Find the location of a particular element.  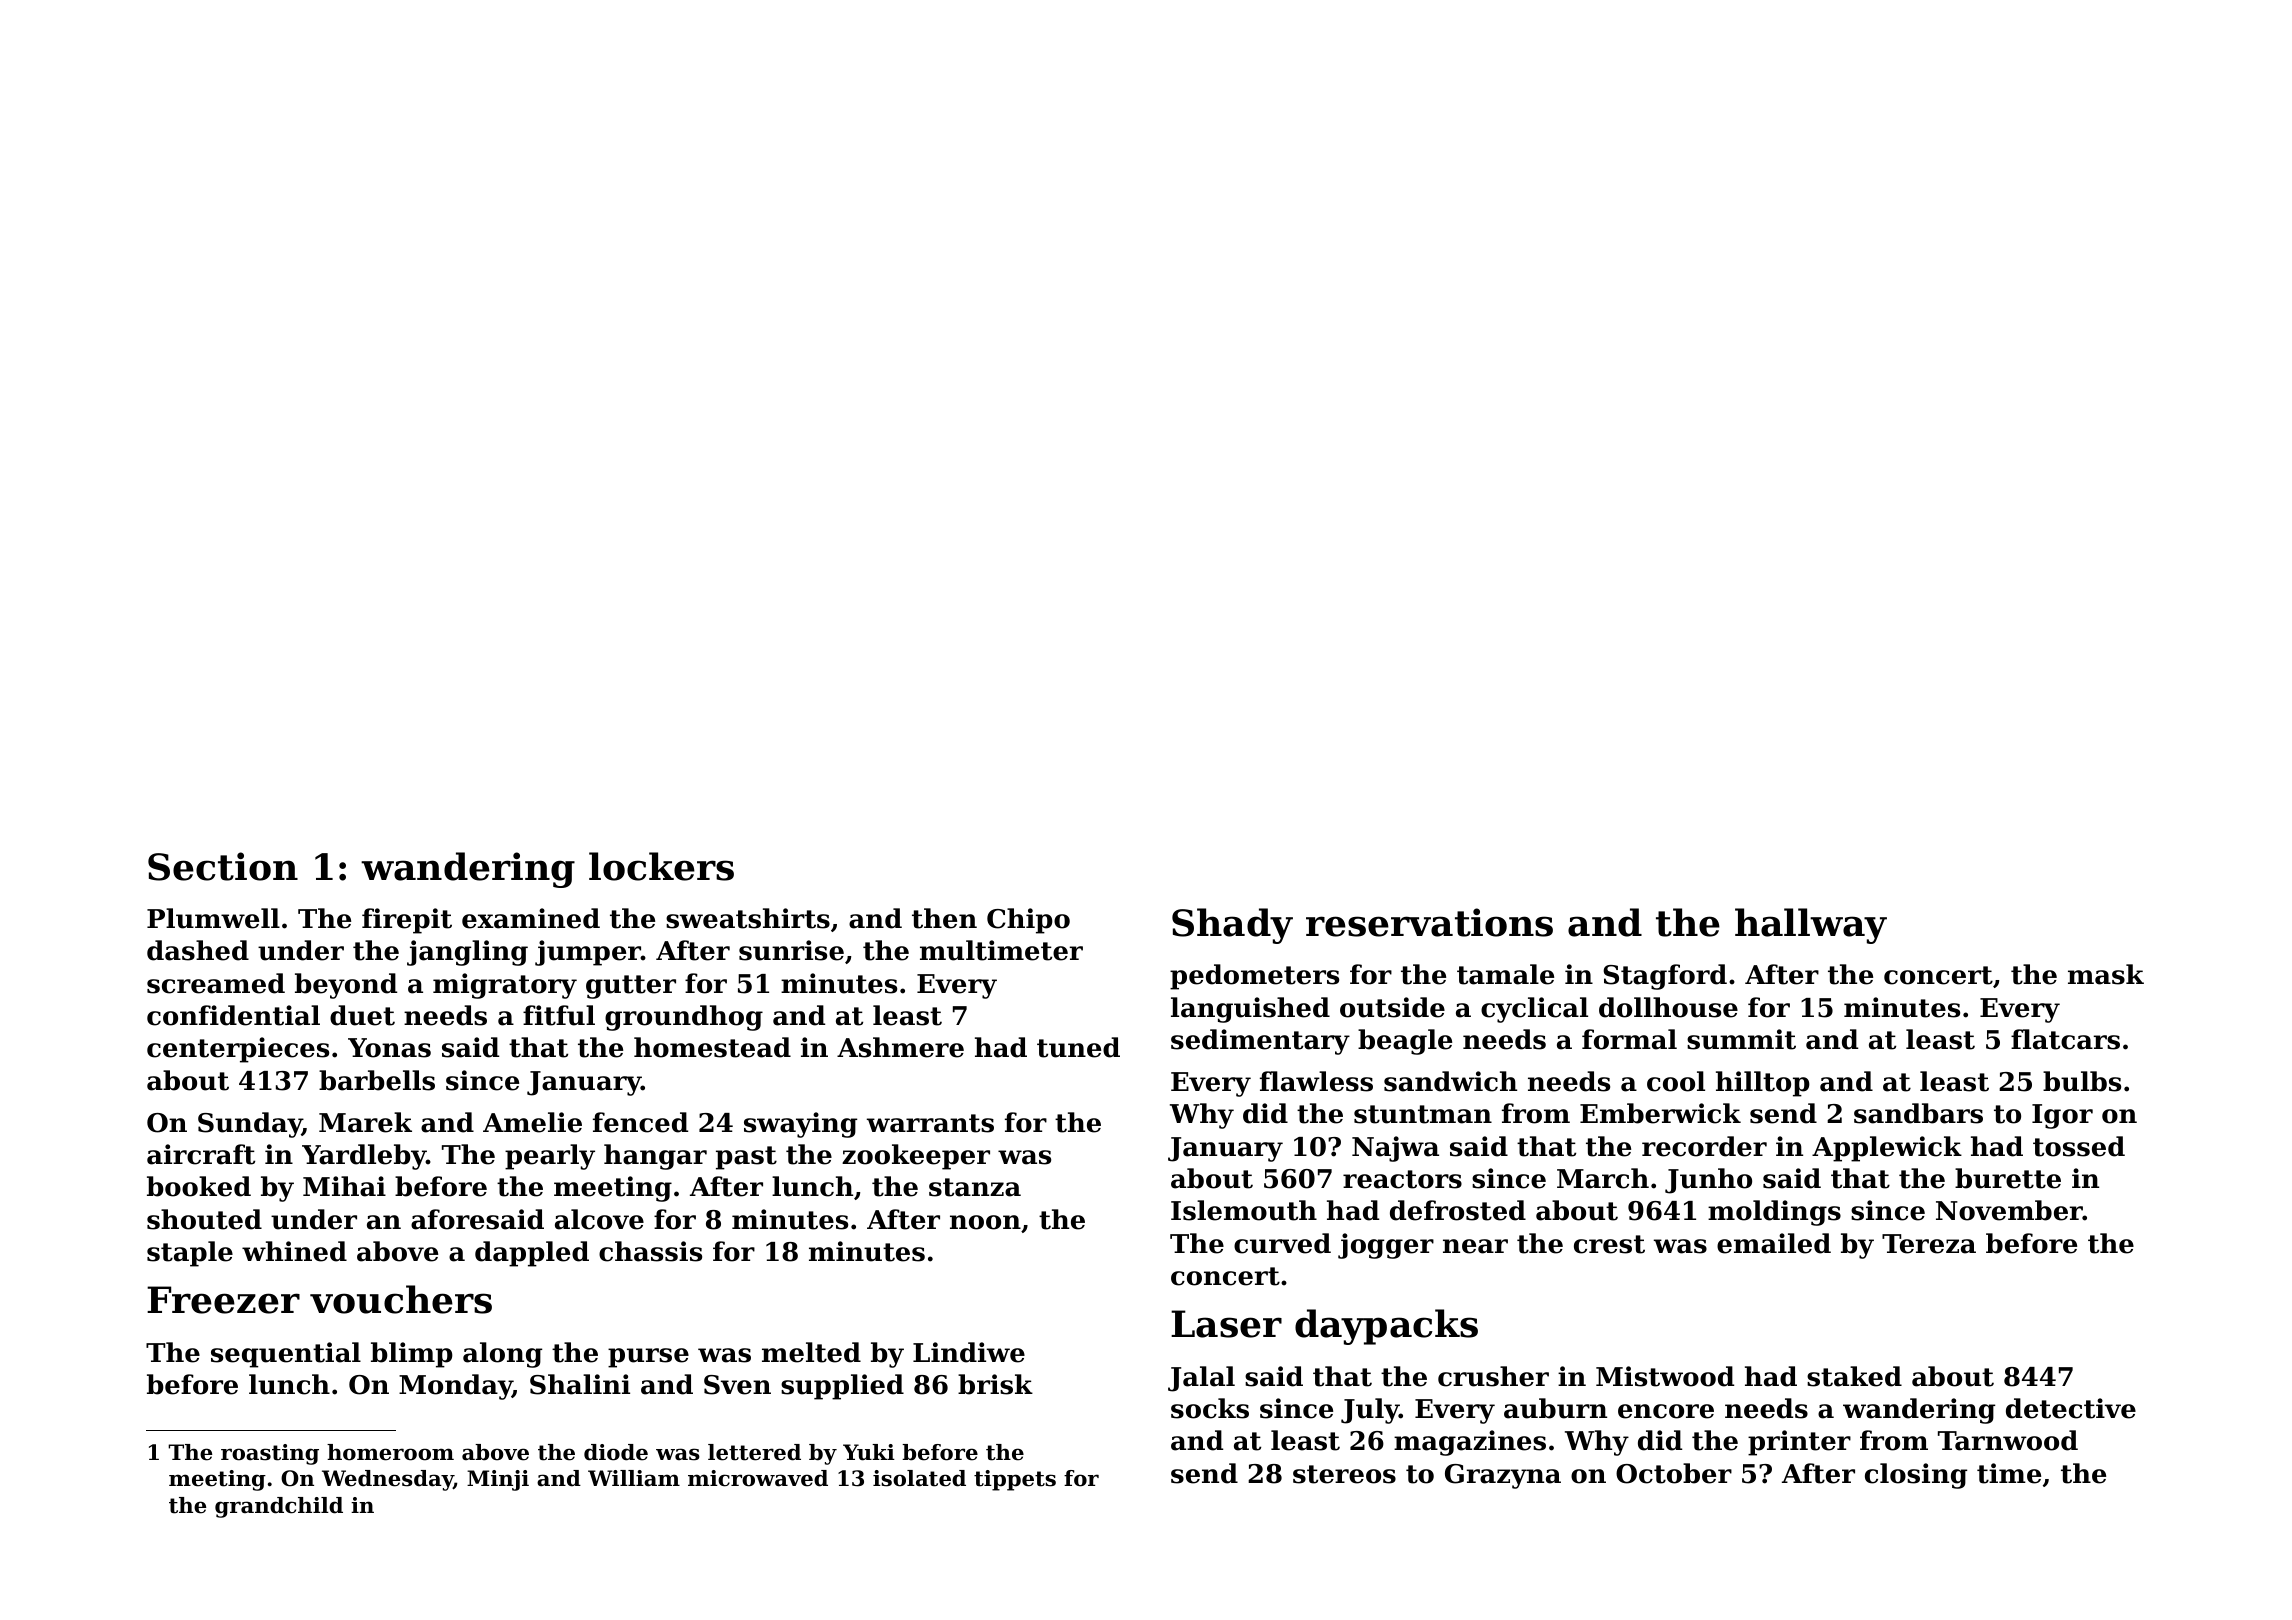

sweatshirts is located at coordinates (748, 918).
